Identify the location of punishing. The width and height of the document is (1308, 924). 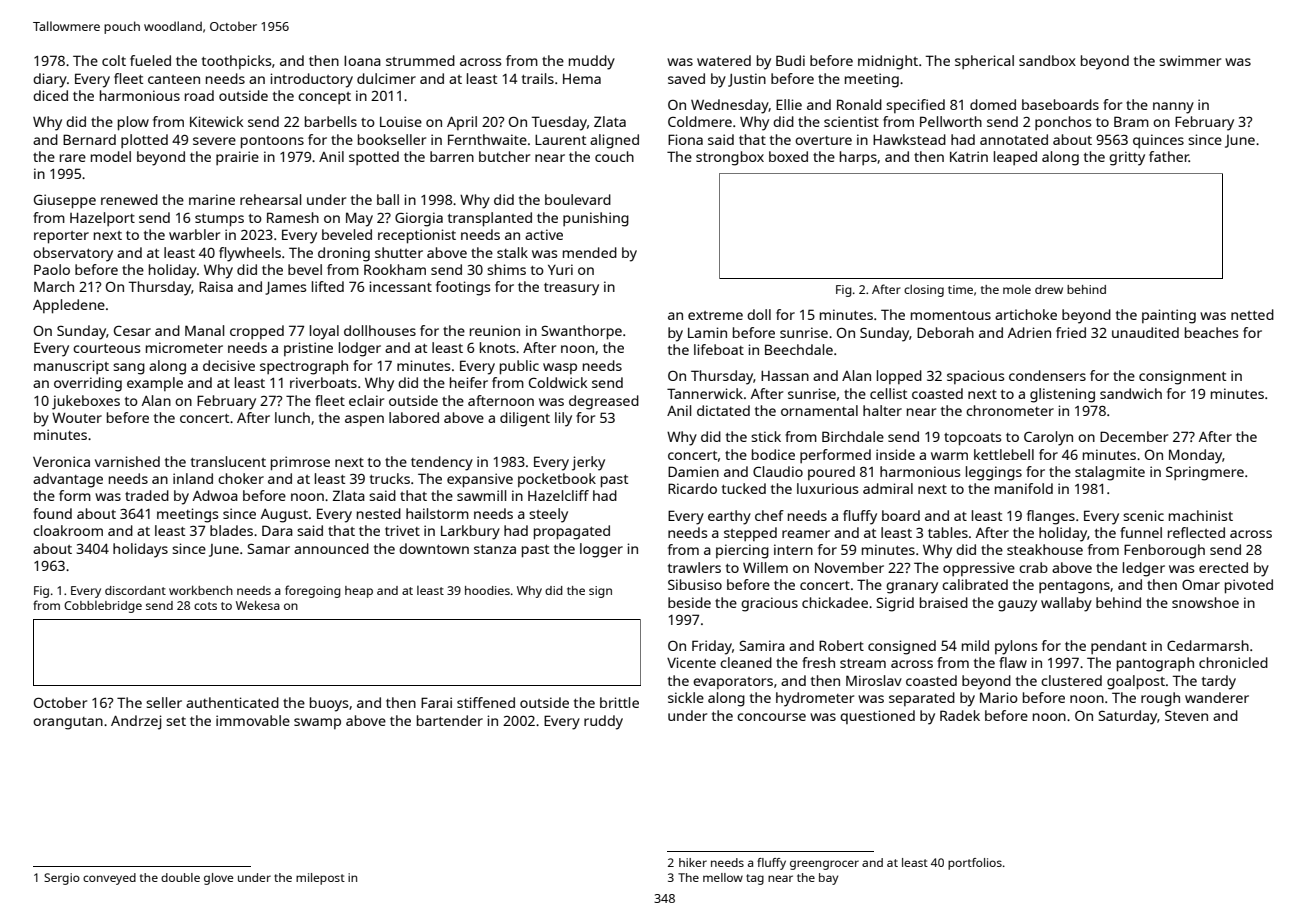
(596, 219).
